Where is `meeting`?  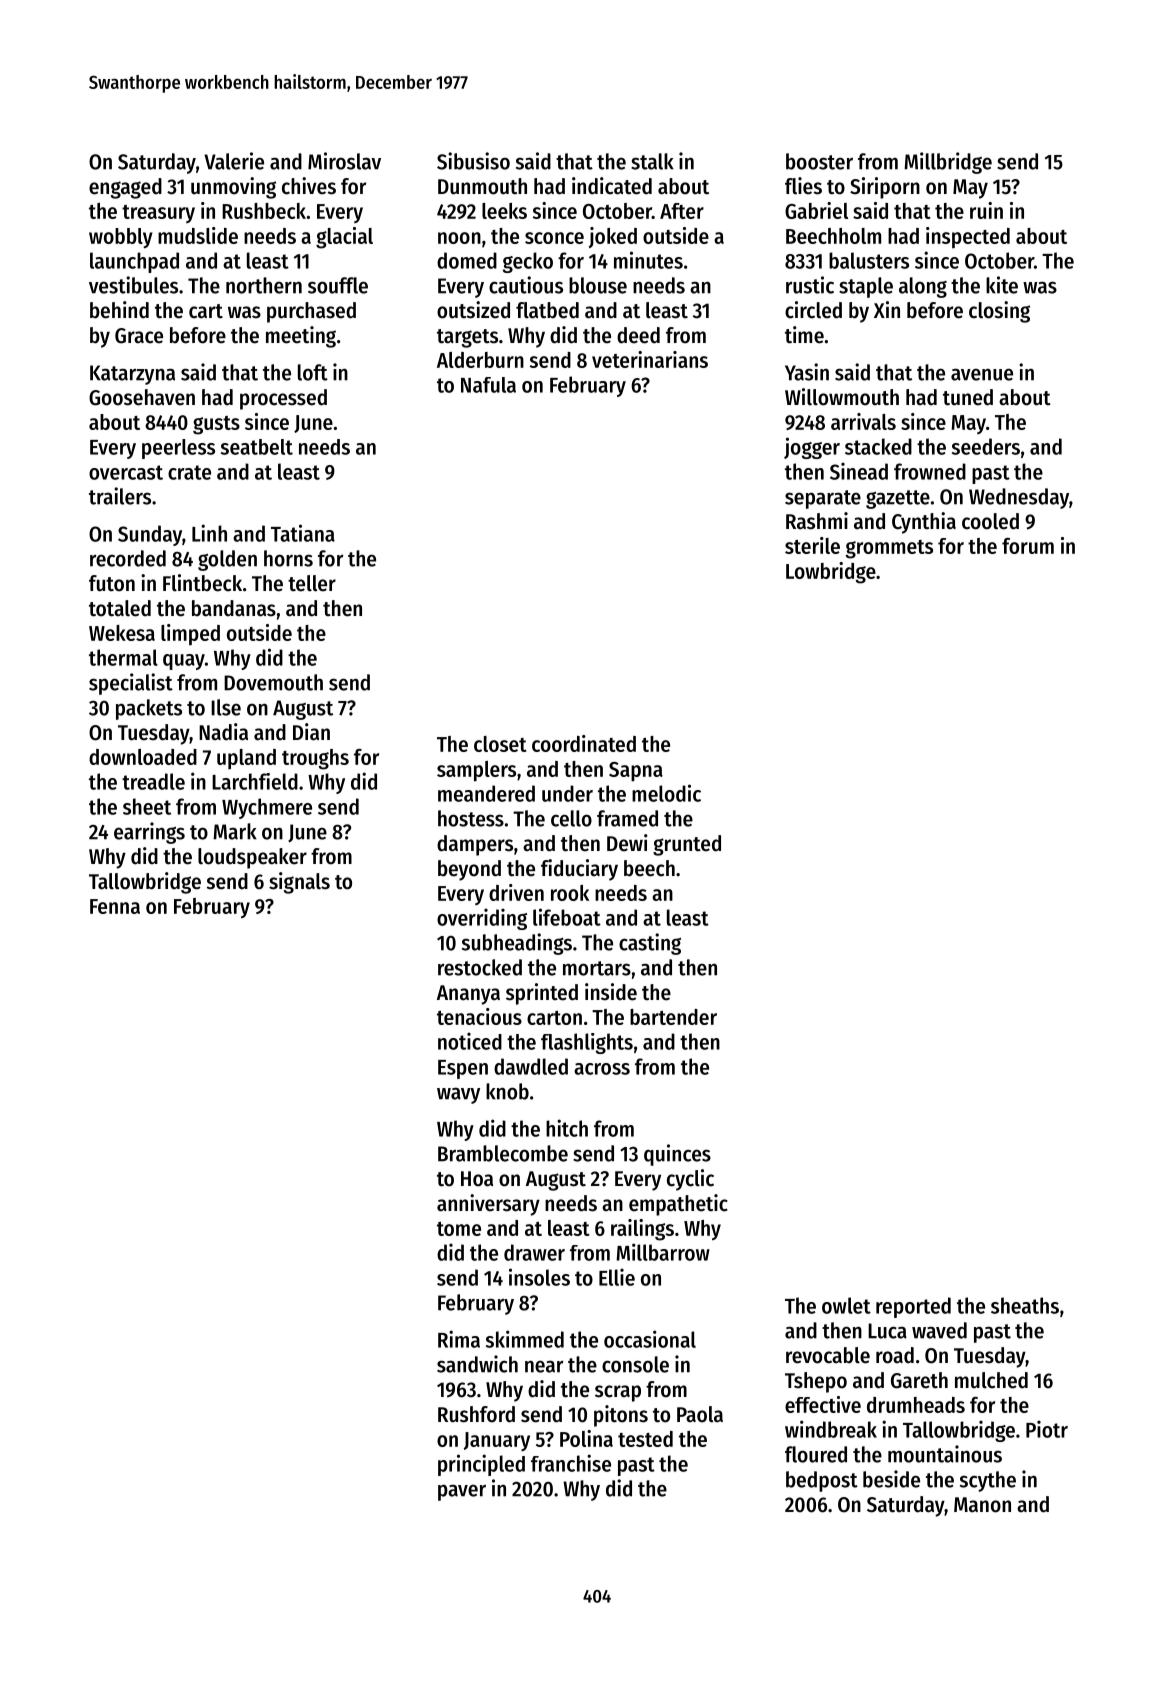
meeting is located at coordinates (301, 337).
